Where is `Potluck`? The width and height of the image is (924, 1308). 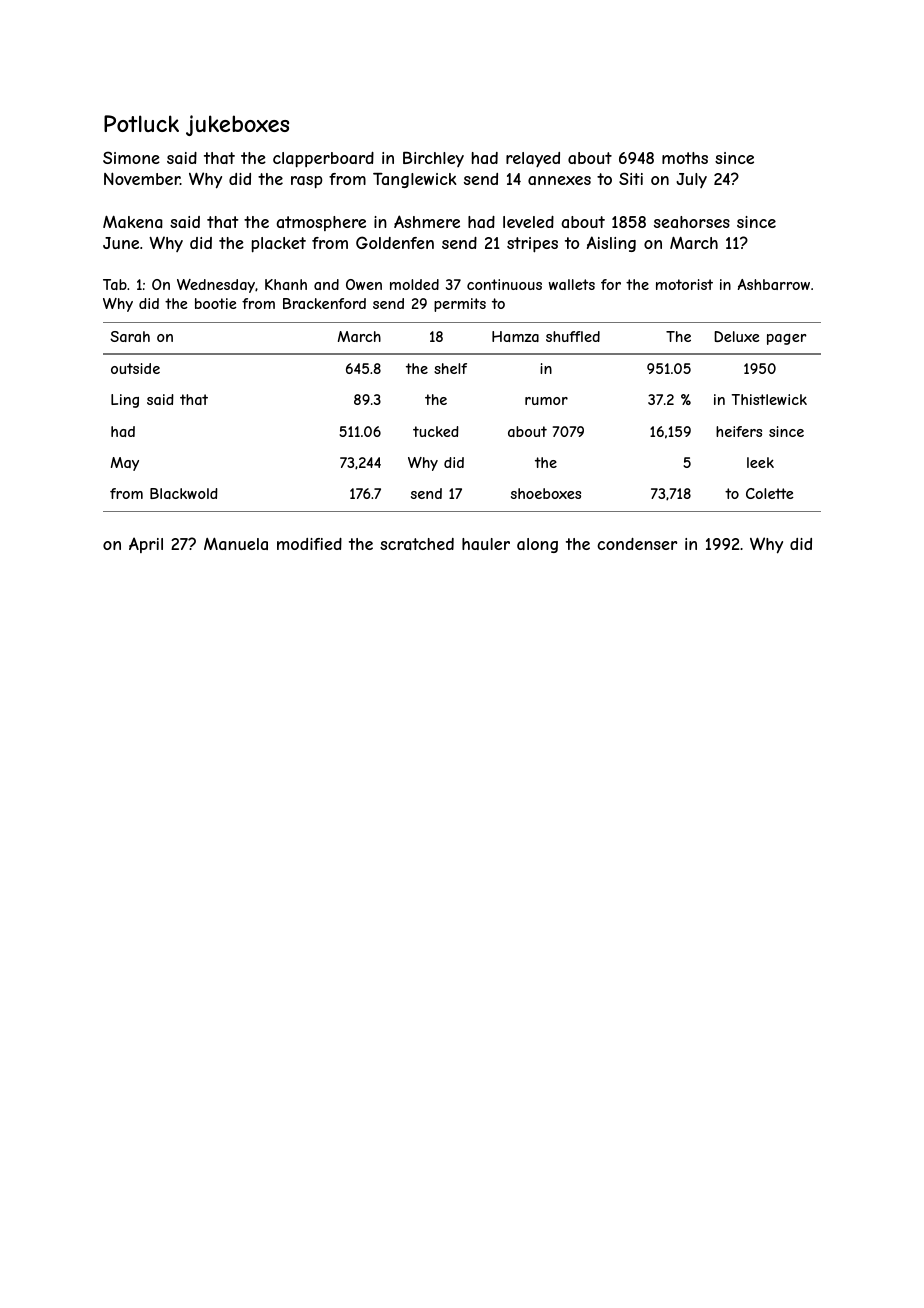 Potluck is located at coordinates (141, 123).
